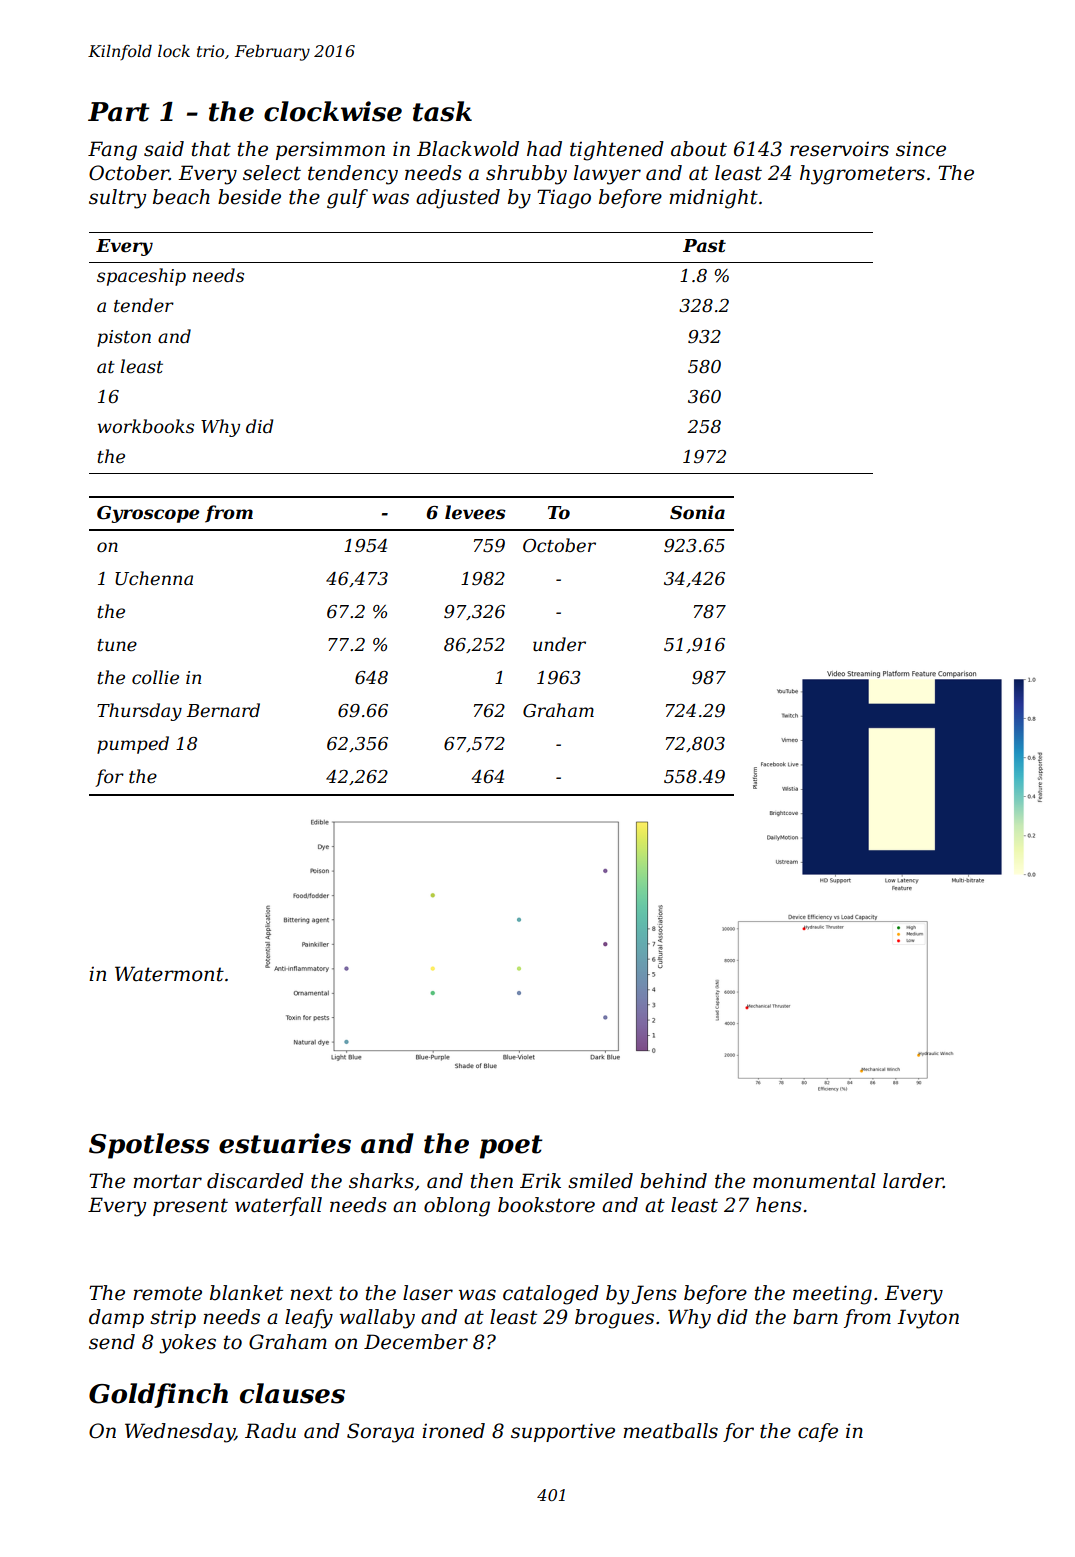 This image has width=1075, height=1557. Describe the element at coordinates (862, 175) in the image. I see `hygrometers` at that location.
